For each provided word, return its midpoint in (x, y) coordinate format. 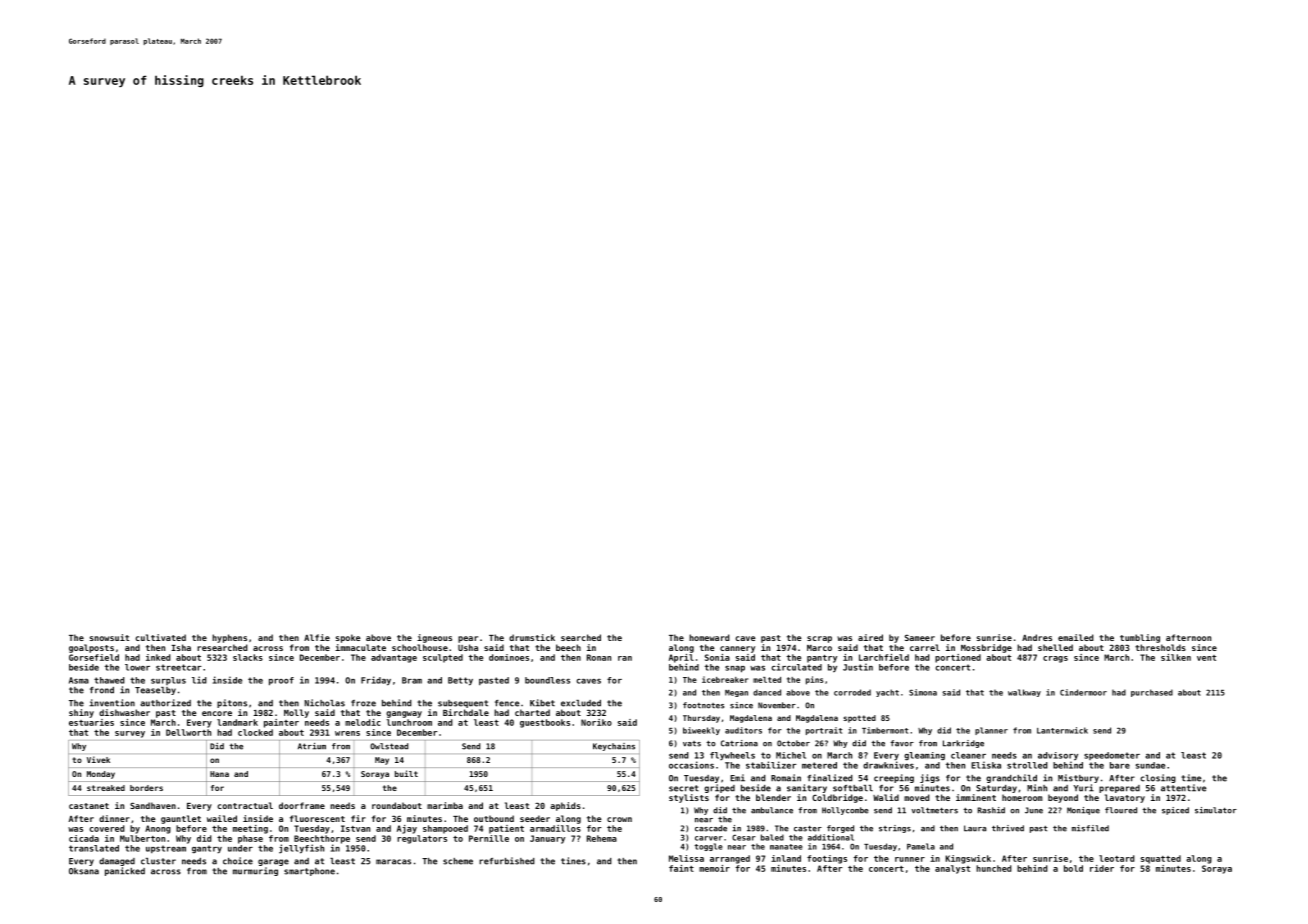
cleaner (968, 755)
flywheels (732, 756)
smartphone (309, 872)
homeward (709, 637)
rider (1102, 868)
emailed (1076, 637)
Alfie (317, 637)
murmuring (255, 871)
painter (281, 723)
